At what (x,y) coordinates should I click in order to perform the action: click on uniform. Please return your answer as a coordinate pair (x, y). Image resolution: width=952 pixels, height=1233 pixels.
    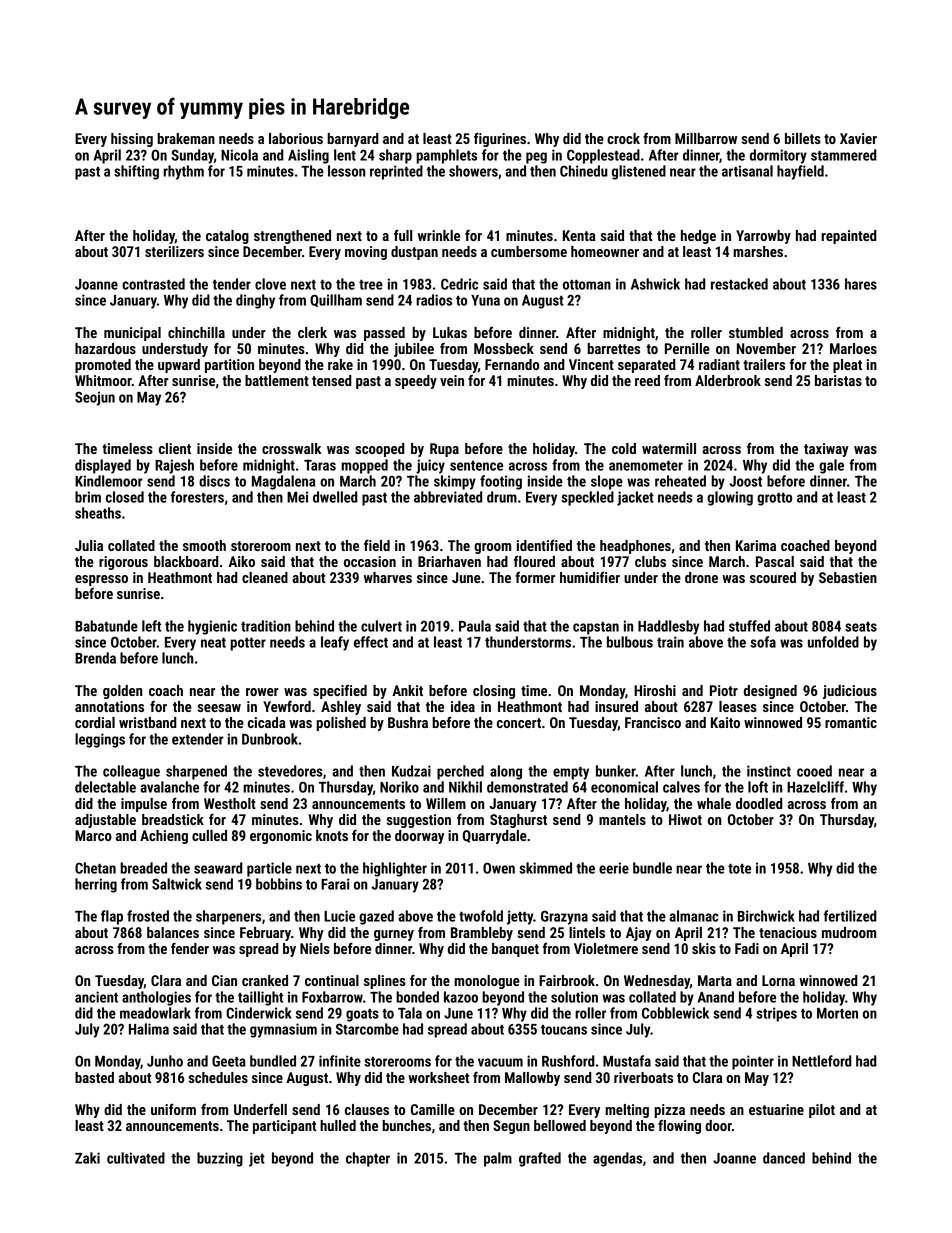
    Looking at the image, I should click on (173, 1109).
